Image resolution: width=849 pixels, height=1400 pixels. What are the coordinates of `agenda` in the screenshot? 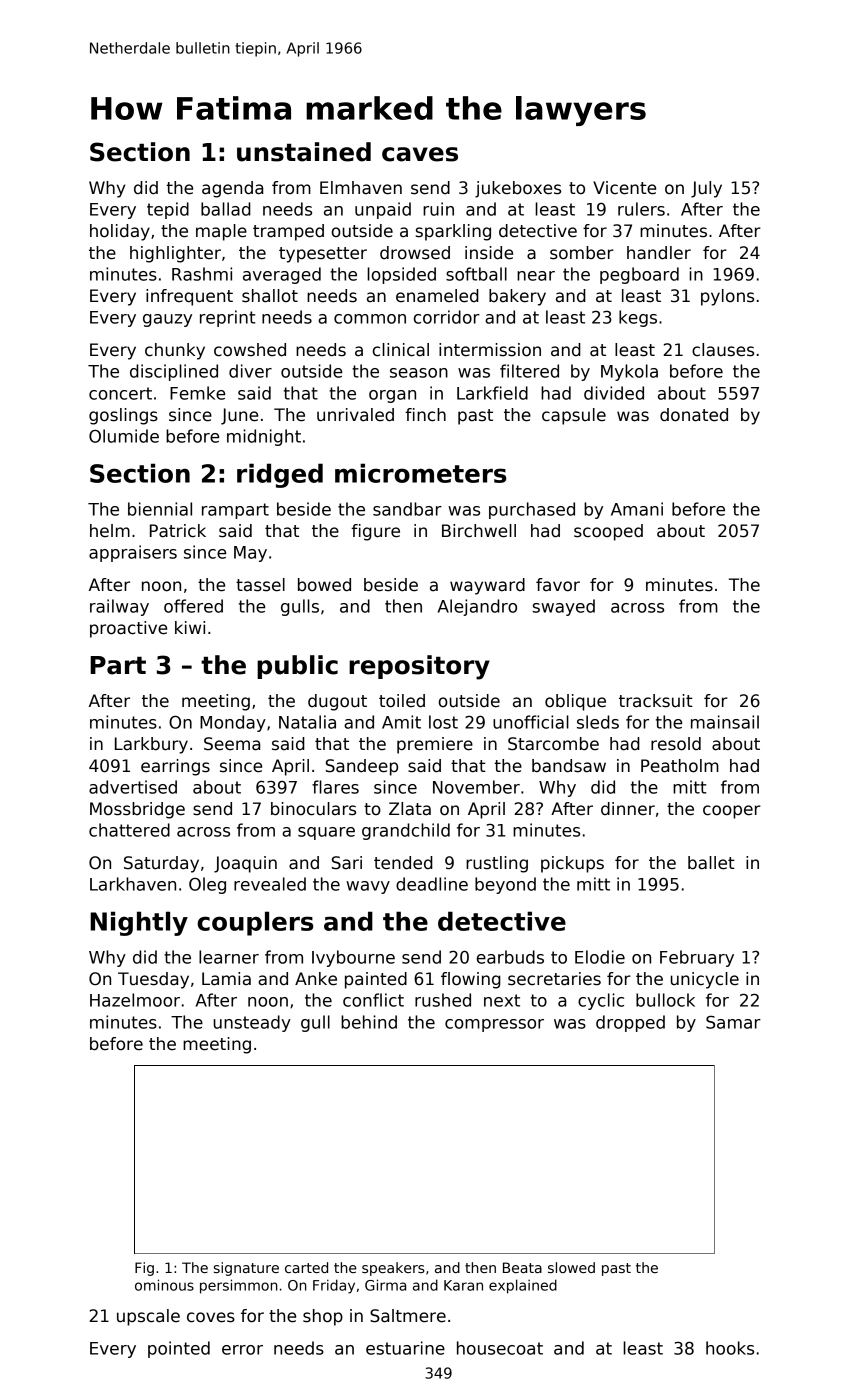 It's located at (232, 189).
